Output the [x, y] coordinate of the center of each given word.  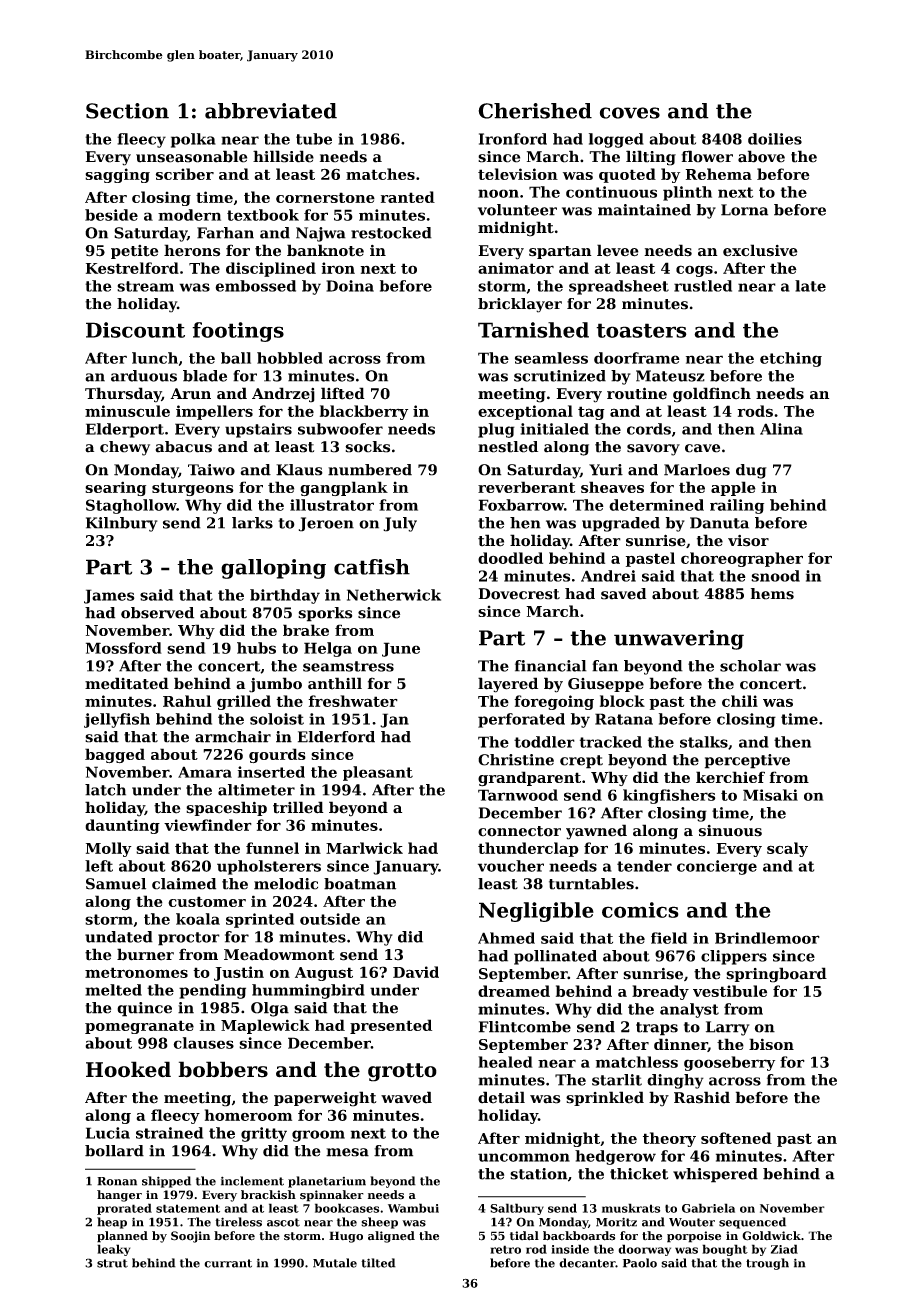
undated [119, 937]
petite [134, 252]
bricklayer [520, 305]
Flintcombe [525, 1027]
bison [771, 1044]
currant [228, 1263]
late [810, 286]
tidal [524, 1236]
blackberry [364, 412]
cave [702, 448]
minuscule [127, 411]
